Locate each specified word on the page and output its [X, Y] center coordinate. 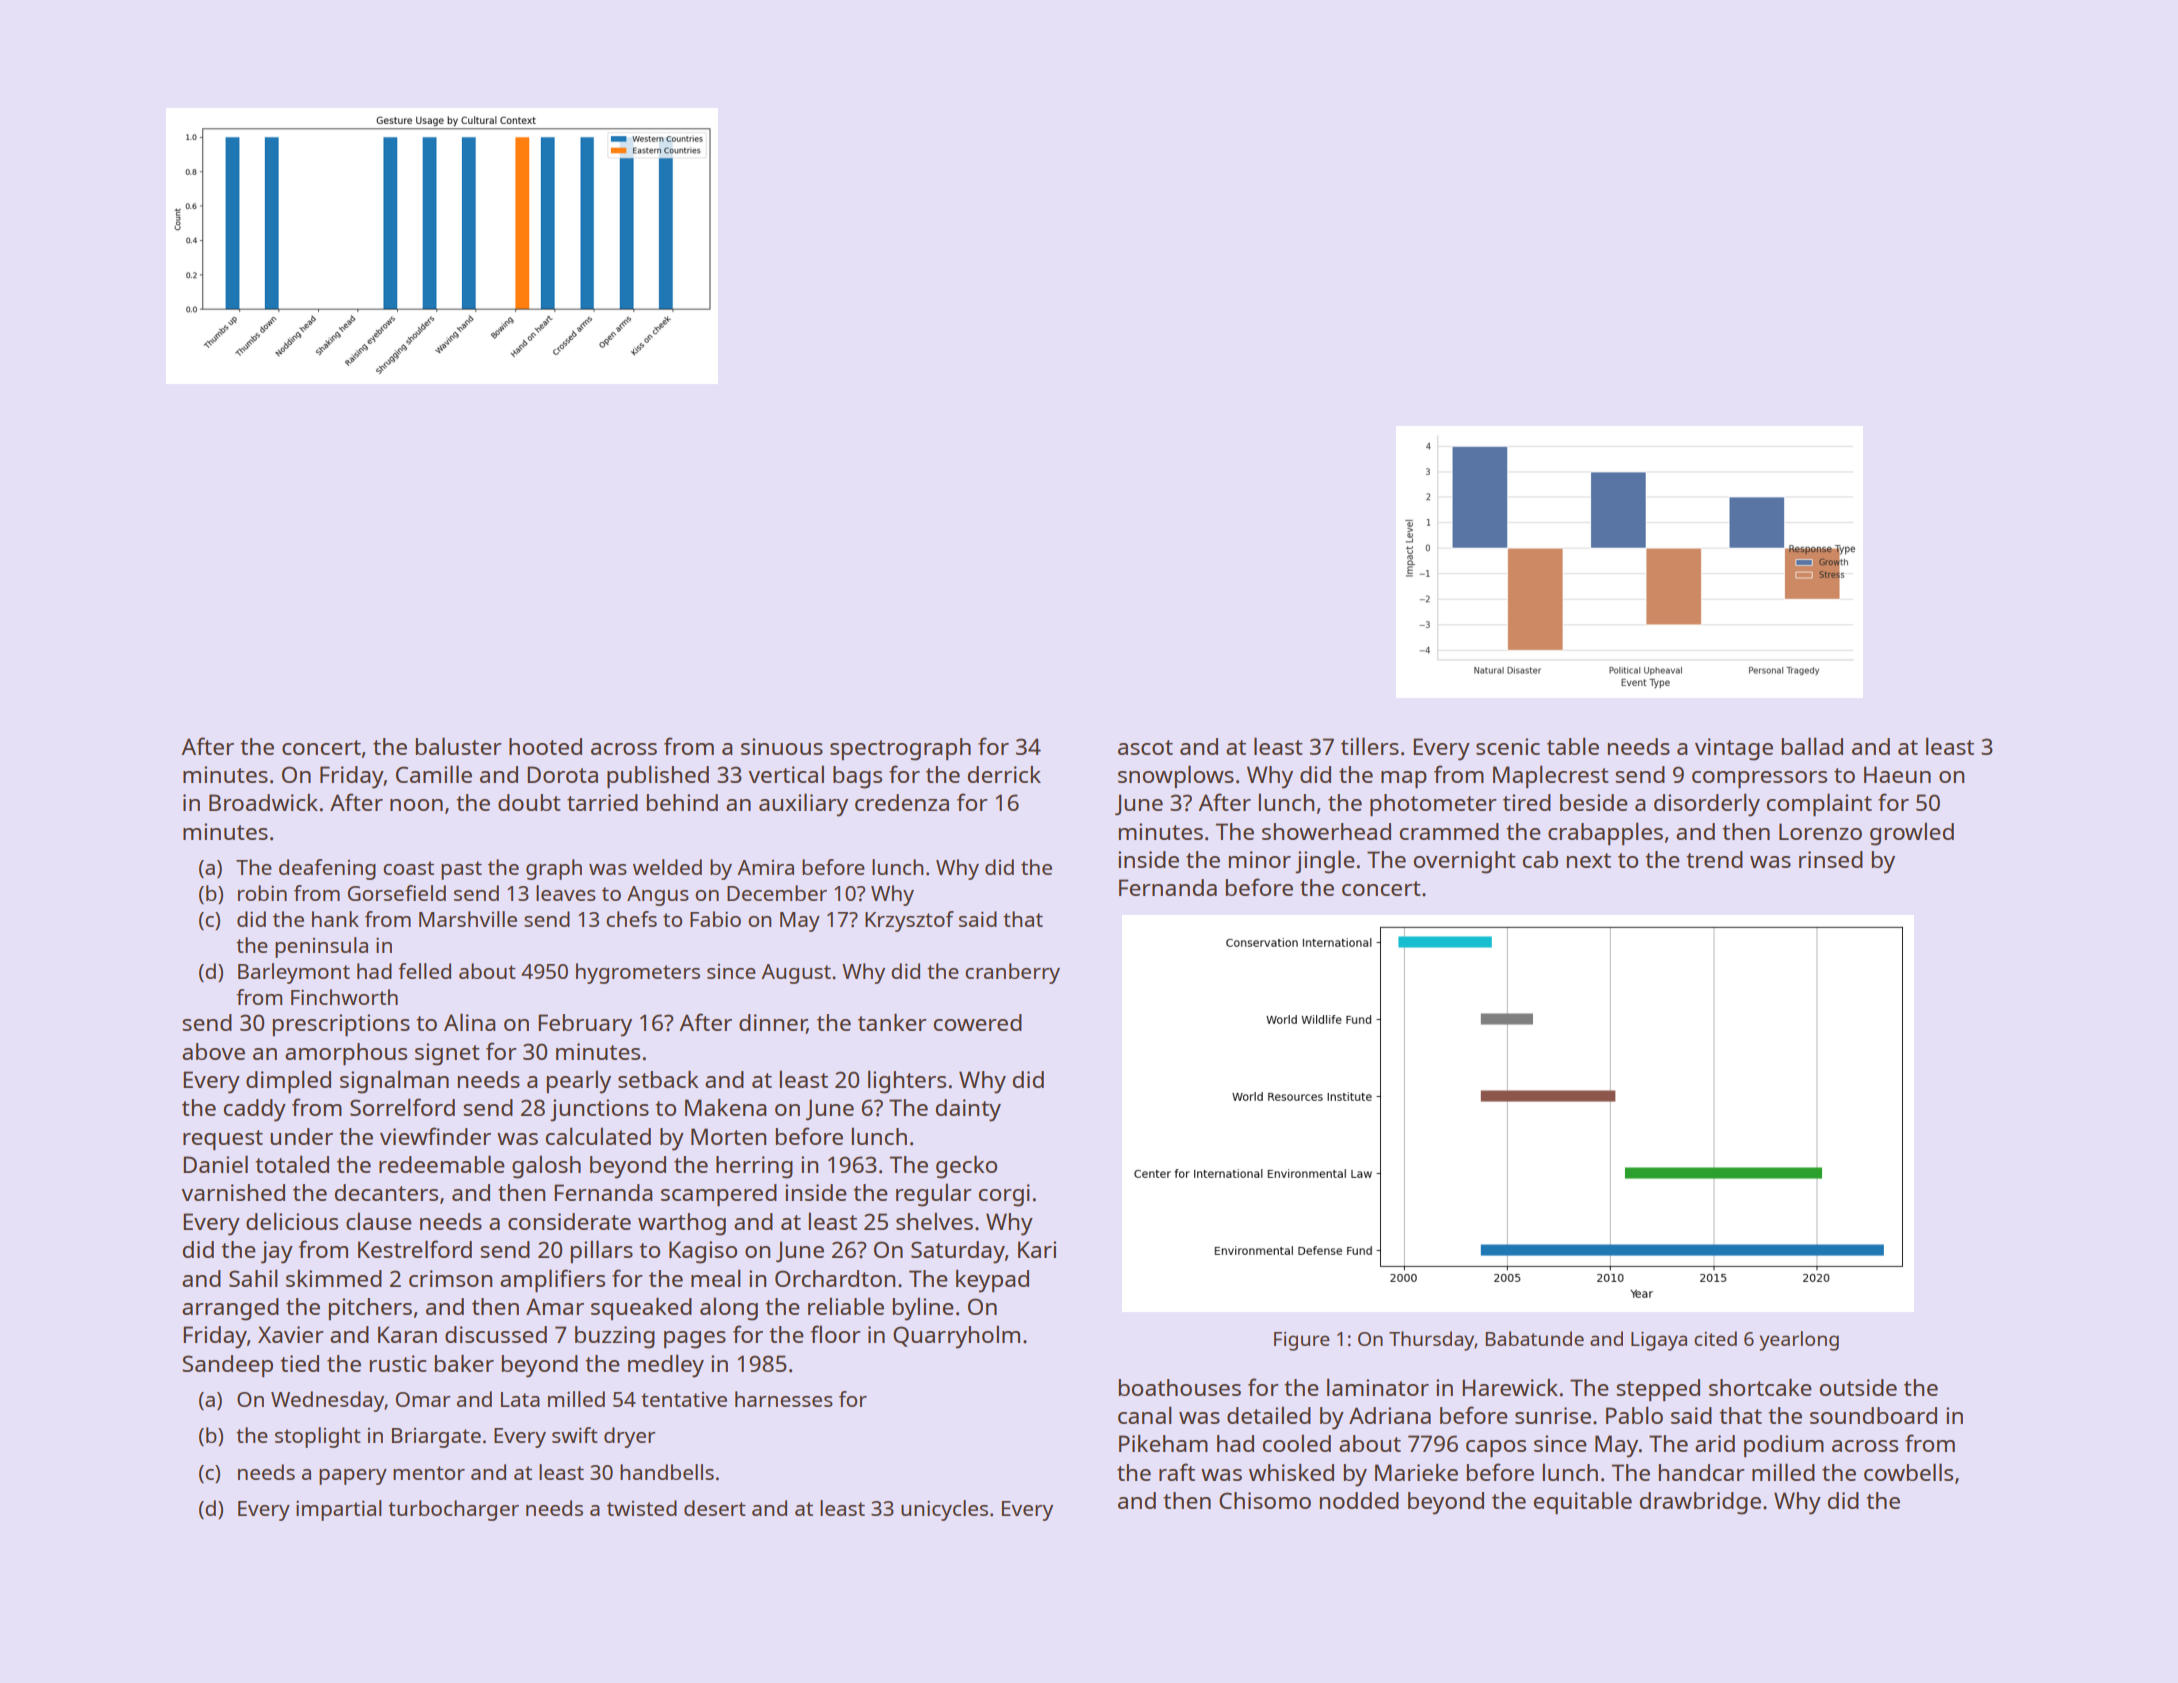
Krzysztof [909, 921]
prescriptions [341, 1025]
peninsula [321, 947]
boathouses [1180, 1387]
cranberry [1012, 973]
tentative [684, 1399]
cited [1715, 1338]
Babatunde [1534, 1338]
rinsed [1831, 859]
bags [857, 777]
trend [1714, 859]
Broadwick [263, 802]
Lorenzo [1820, 831]
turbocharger [453, 1510]
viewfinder [435, 1136]
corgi [1004, 1195]
